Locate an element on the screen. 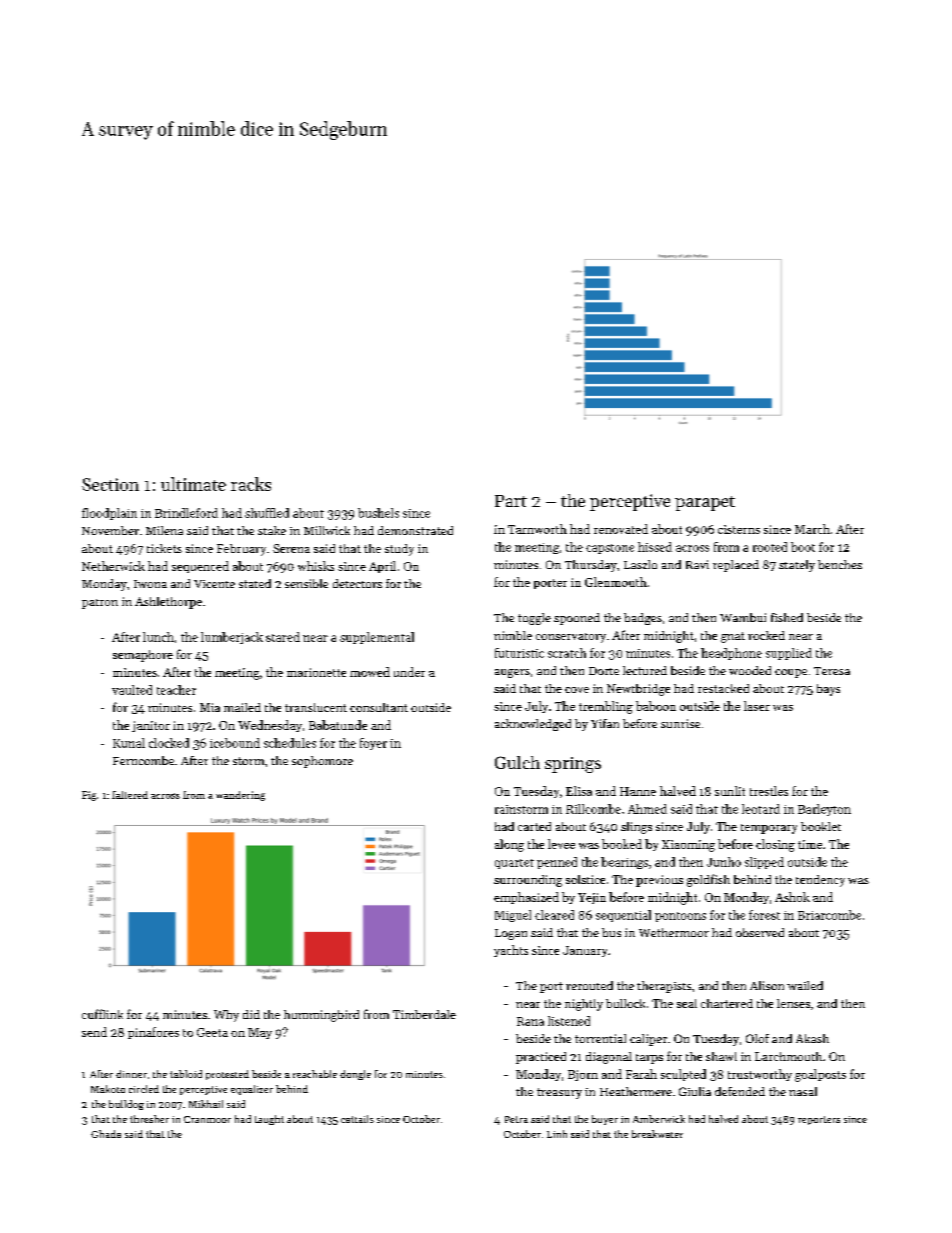  Rillcombe is located at coordinates (593, 809).
